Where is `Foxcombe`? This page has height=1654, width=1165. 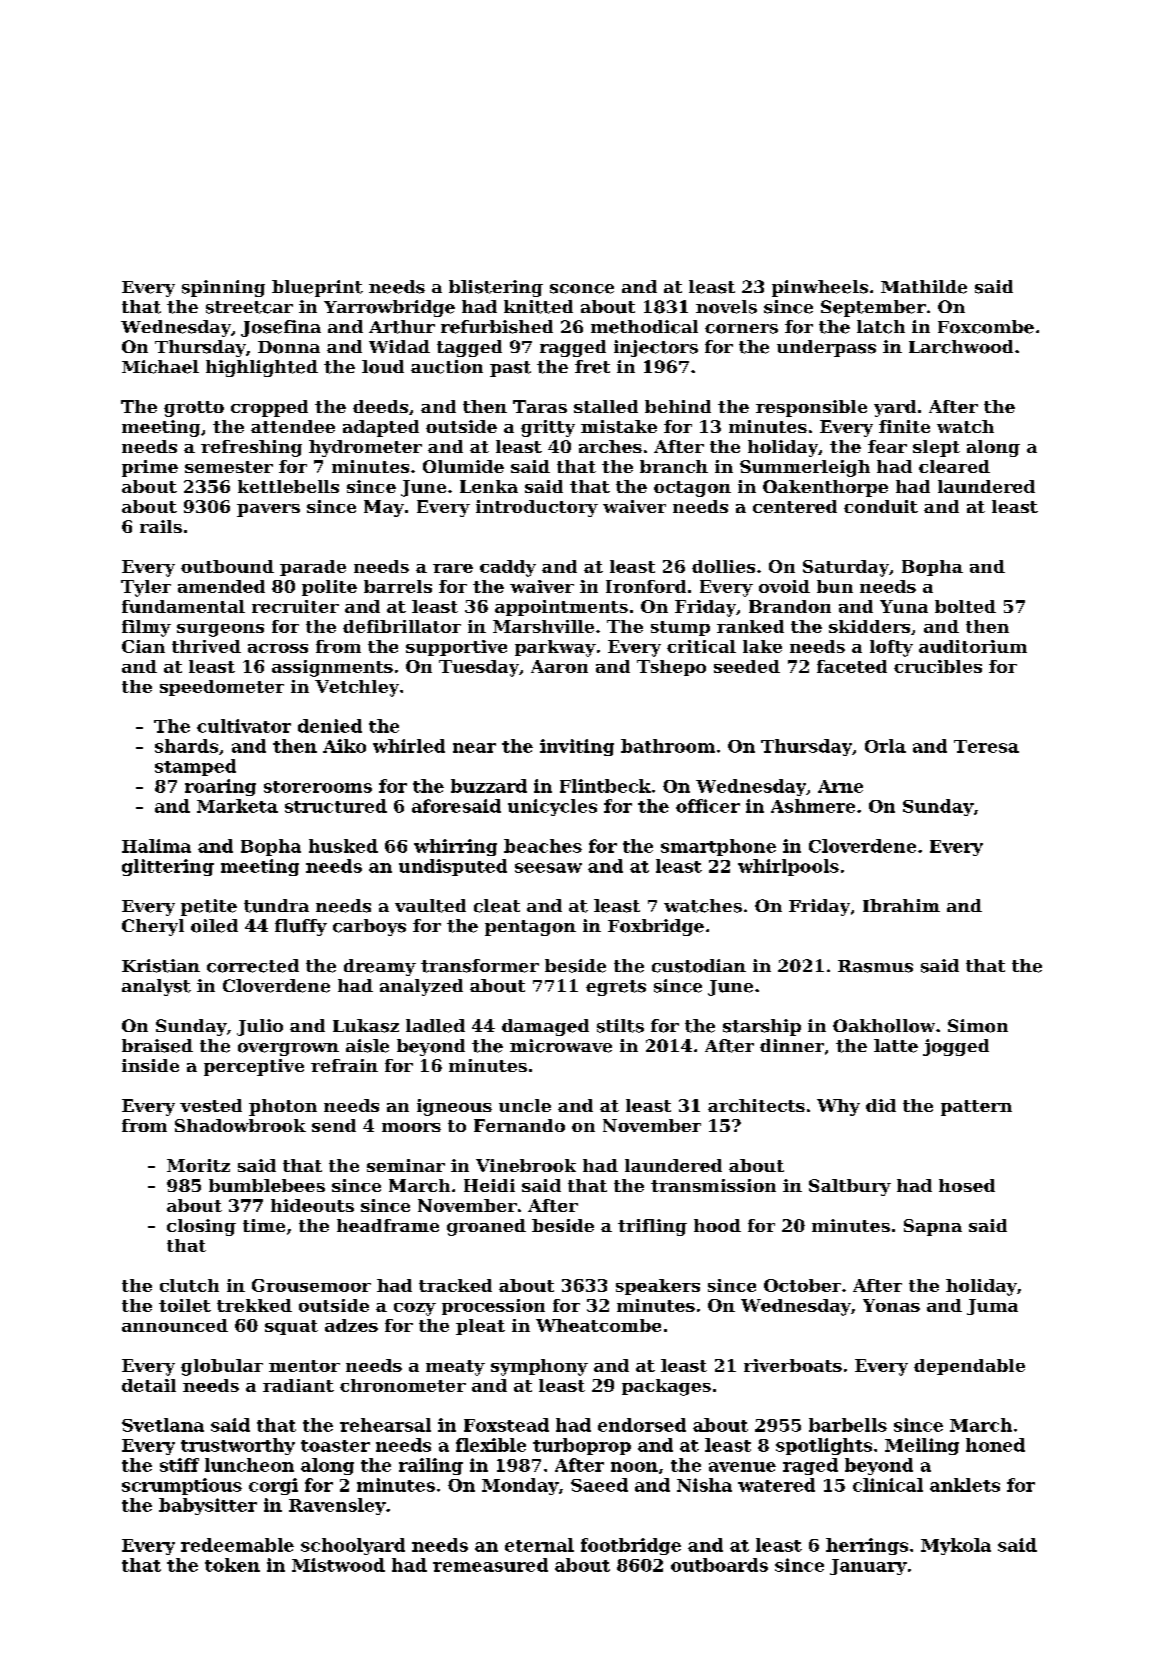
Foxcombe is located at coordinates (986, 327).
